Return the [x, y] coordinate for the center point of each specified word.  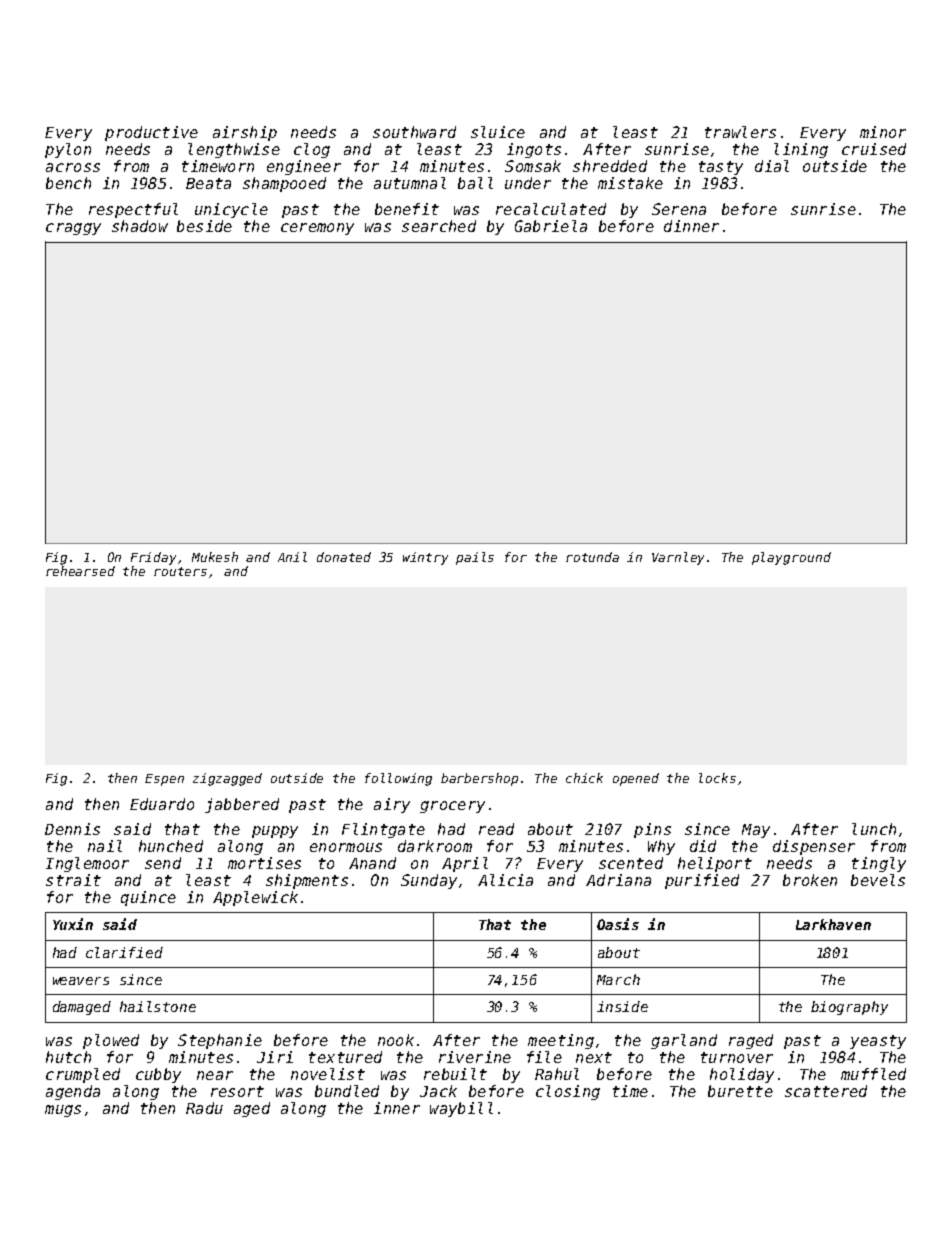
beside [204, 226]
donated [344, 557]
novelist [328, 1074]
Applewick [255, 898]
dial [772, 166]
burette [740, 1091]
